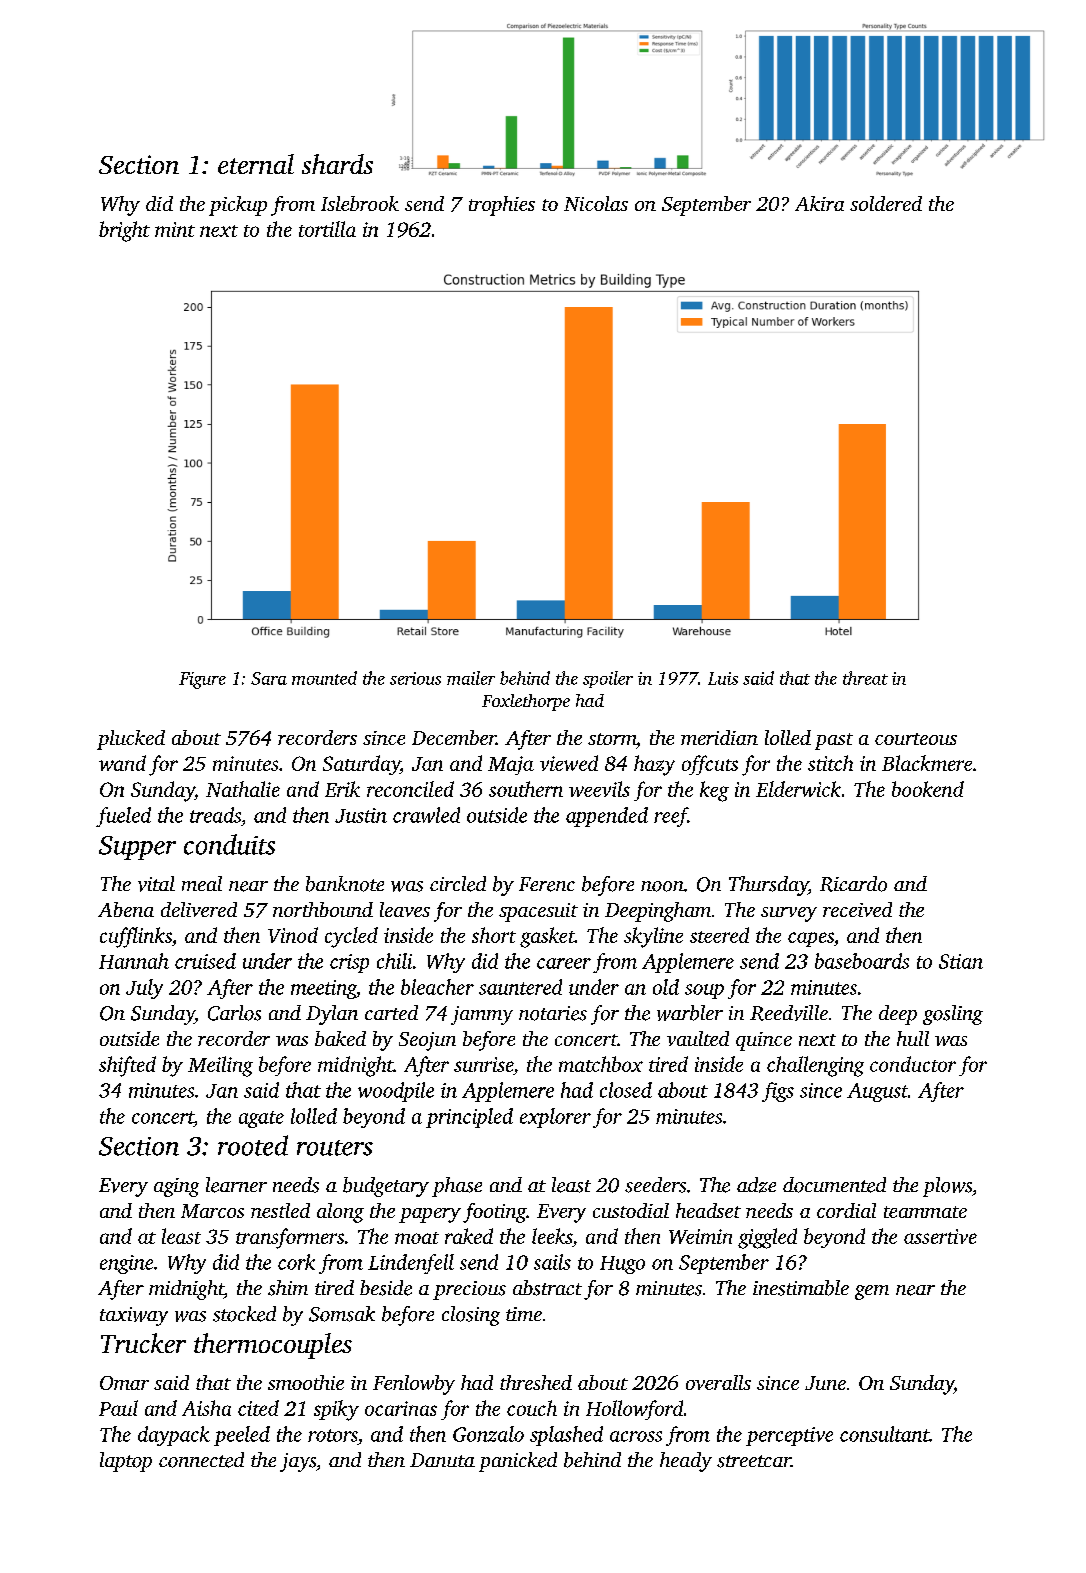  I want to click on shards, so click(337, 164).
